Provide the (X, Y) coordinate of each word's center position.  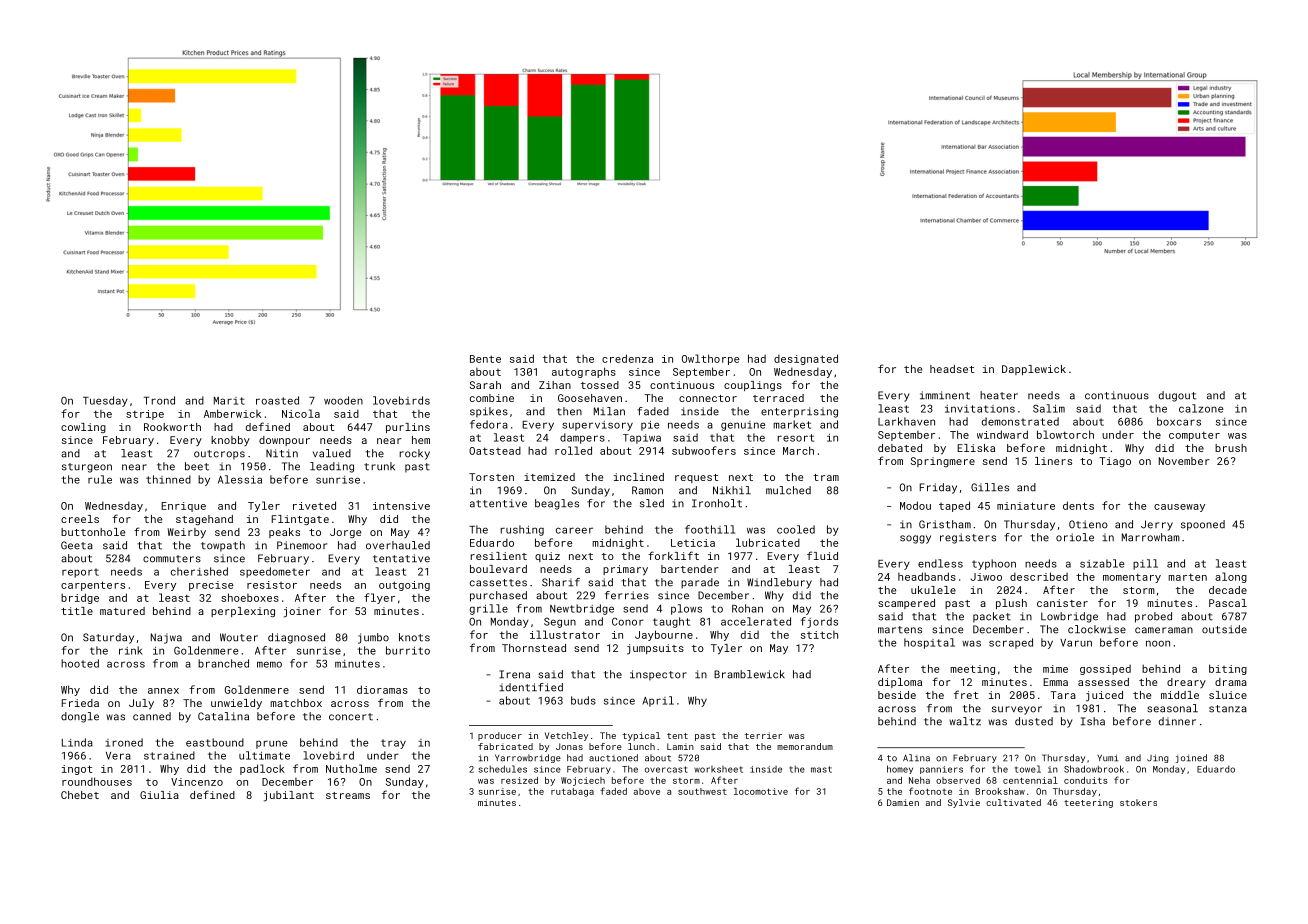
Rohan (747, 608)
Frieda (80, 703)
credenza (627, 358)
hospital (929, 643)
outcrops (219, 455)
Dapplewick (1034, 370)
